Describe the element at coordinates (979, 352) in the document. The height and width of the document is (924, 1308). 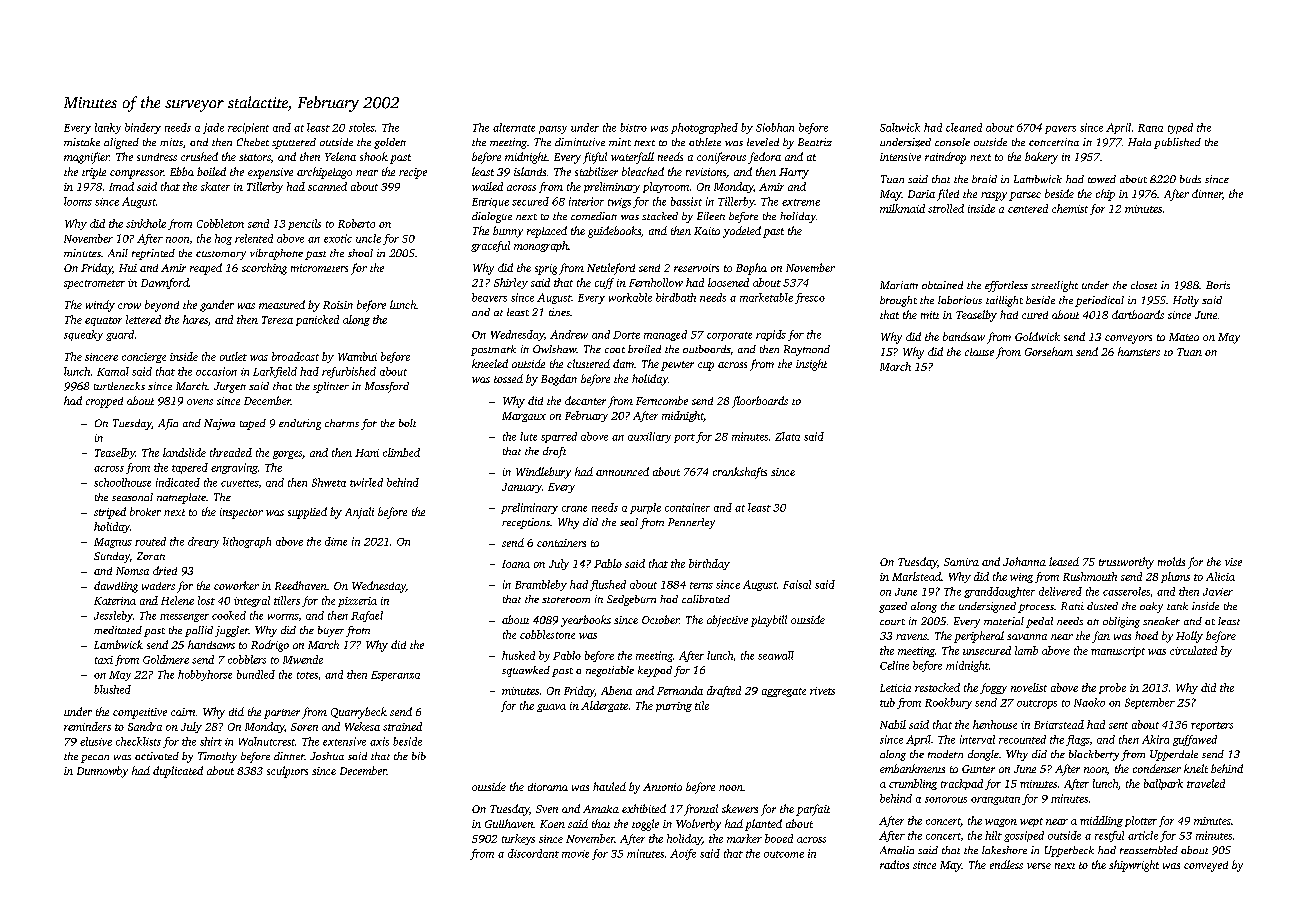
I see `clause` at that location.
